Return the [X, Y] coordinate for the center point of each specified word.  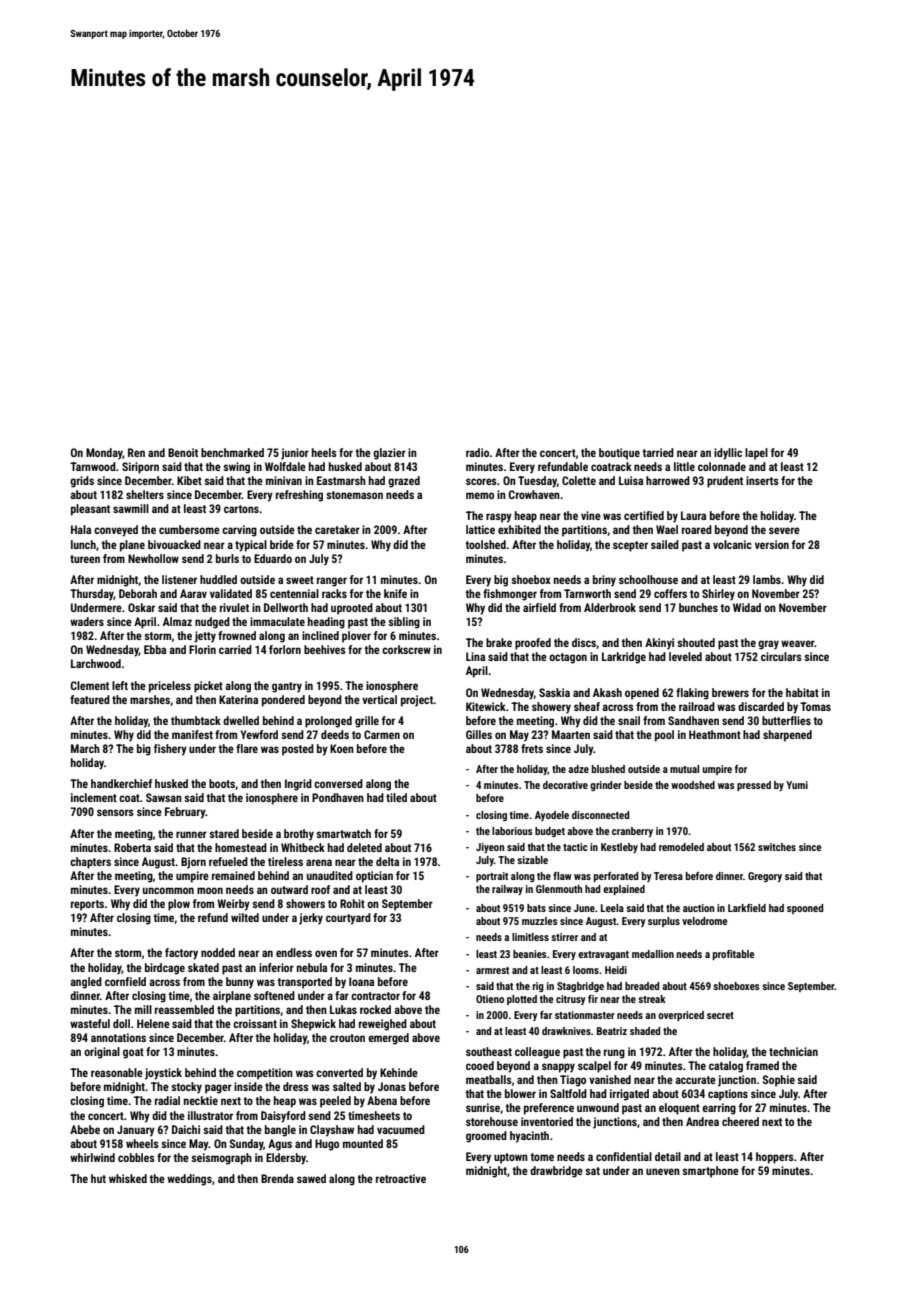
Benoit [183, 452]
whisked [128, 1178]
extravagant [603, 955]
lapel [756, 454]
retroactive [401, 1178]
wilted [245, 917]
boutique [619, 454]
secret [720, 1015]
